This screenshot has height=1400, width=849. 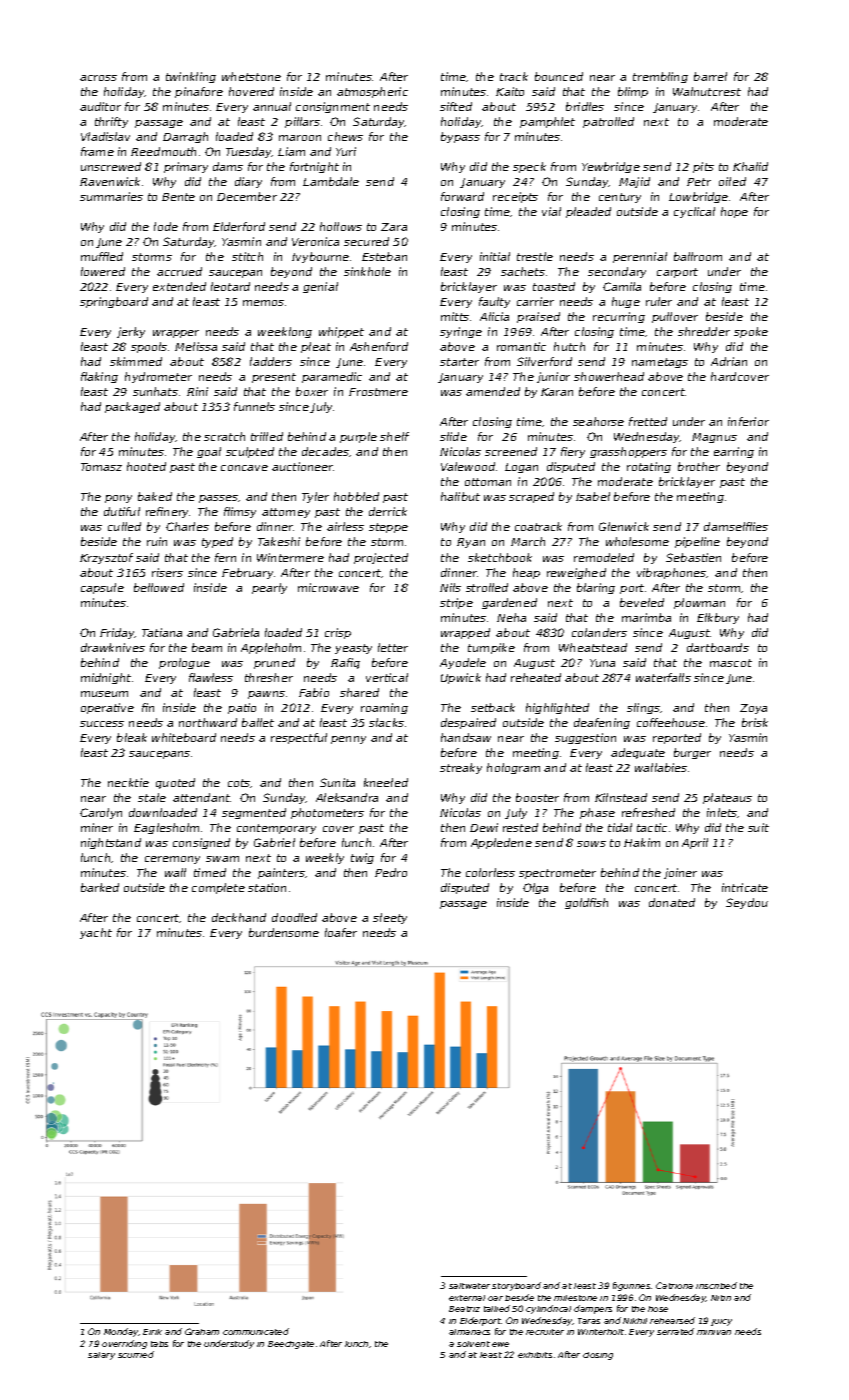 I want to click on burdensome, so click(x=284, y=932).
